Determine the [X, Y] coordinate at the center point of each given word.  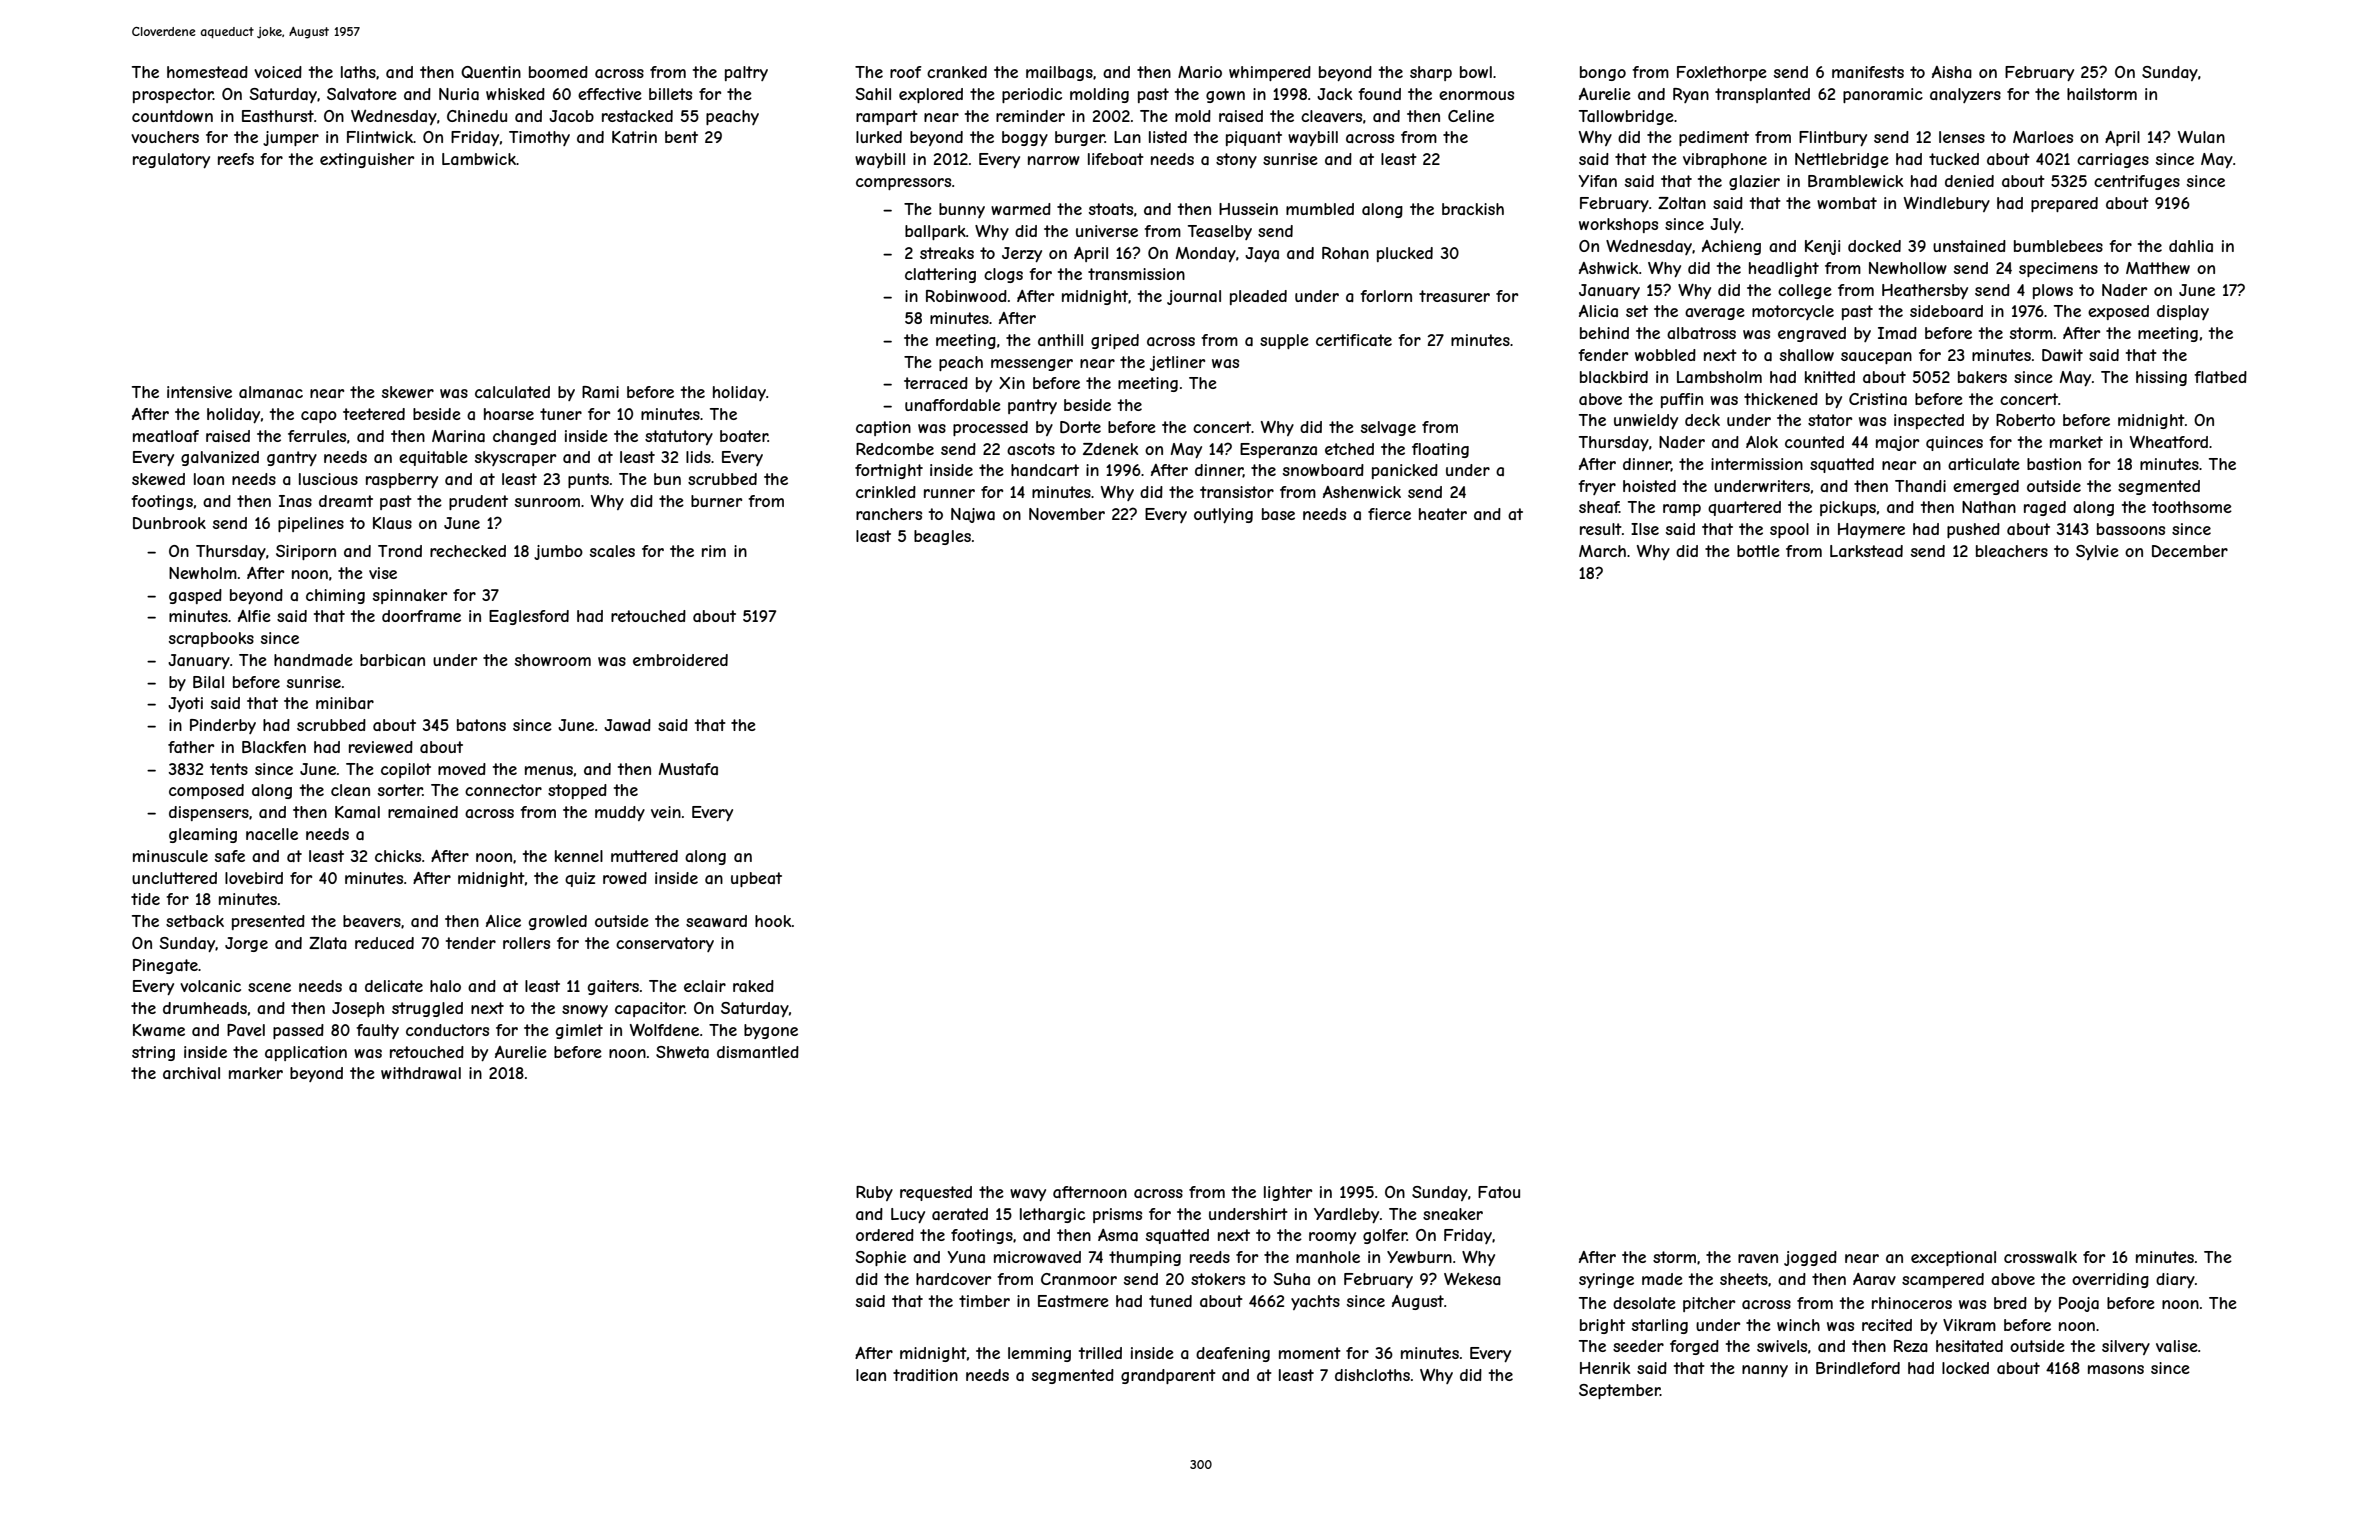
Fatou [1499, 1192]
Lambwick [479, 159]
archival [191, 1073]
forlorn [1386, 296]
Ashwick [1609, 268]
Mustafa [688, 769]
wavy [1028, 1195]
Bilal [208, 682]
